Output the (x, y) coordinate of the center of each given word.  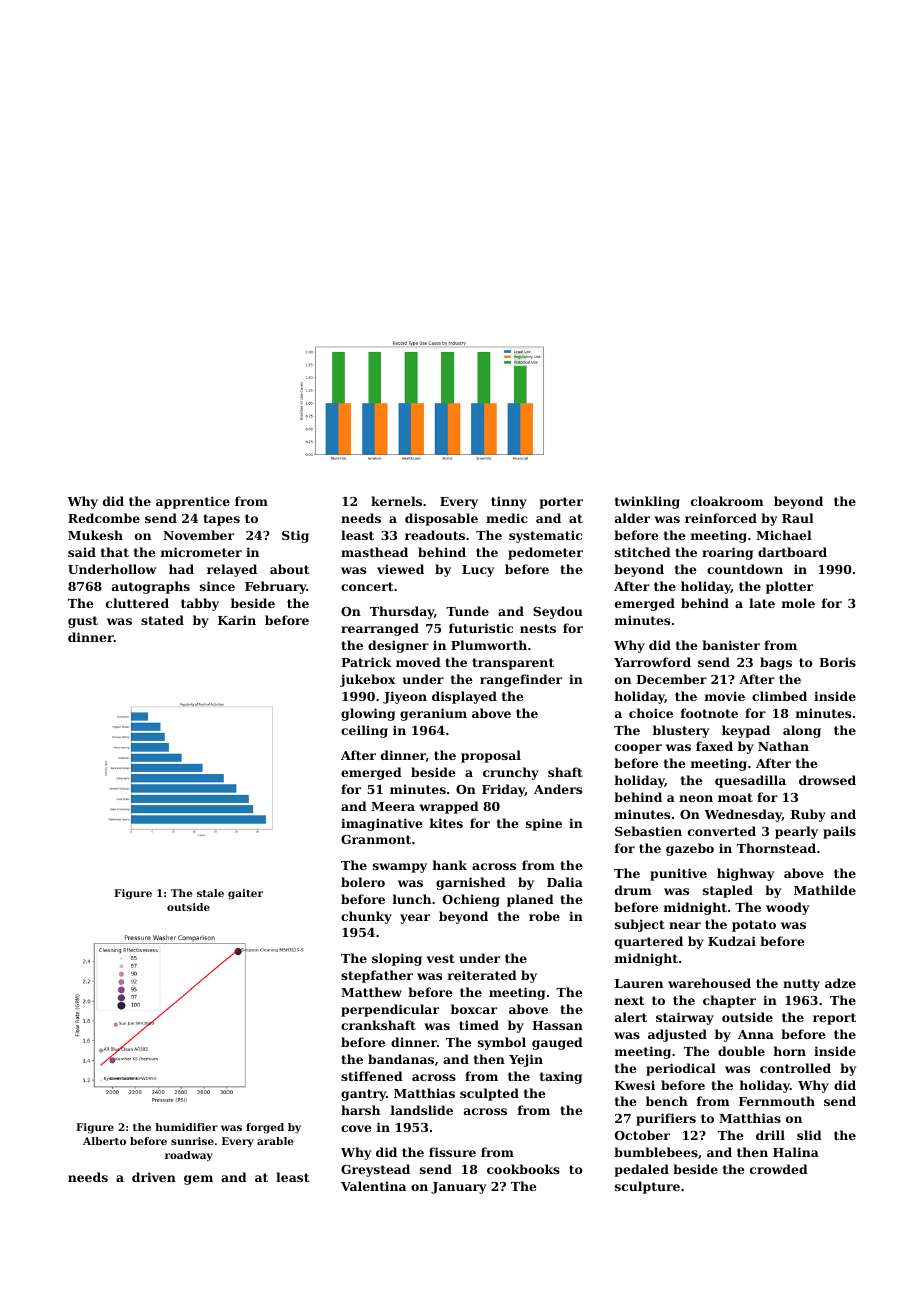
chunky (366, 917)
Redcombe (104, 518)
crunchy (511, 773)
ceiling (364, 731)
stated (162, 620)
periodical (681, 1069)
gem (198, 1180)
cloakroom (727, 501)
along (802, 731)
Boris (837, 662)
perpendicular (390, 1010)
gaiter (245, 894)
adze (840, 983)
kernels (396, 501)
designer (398, 646)
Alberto (104, 1141)
